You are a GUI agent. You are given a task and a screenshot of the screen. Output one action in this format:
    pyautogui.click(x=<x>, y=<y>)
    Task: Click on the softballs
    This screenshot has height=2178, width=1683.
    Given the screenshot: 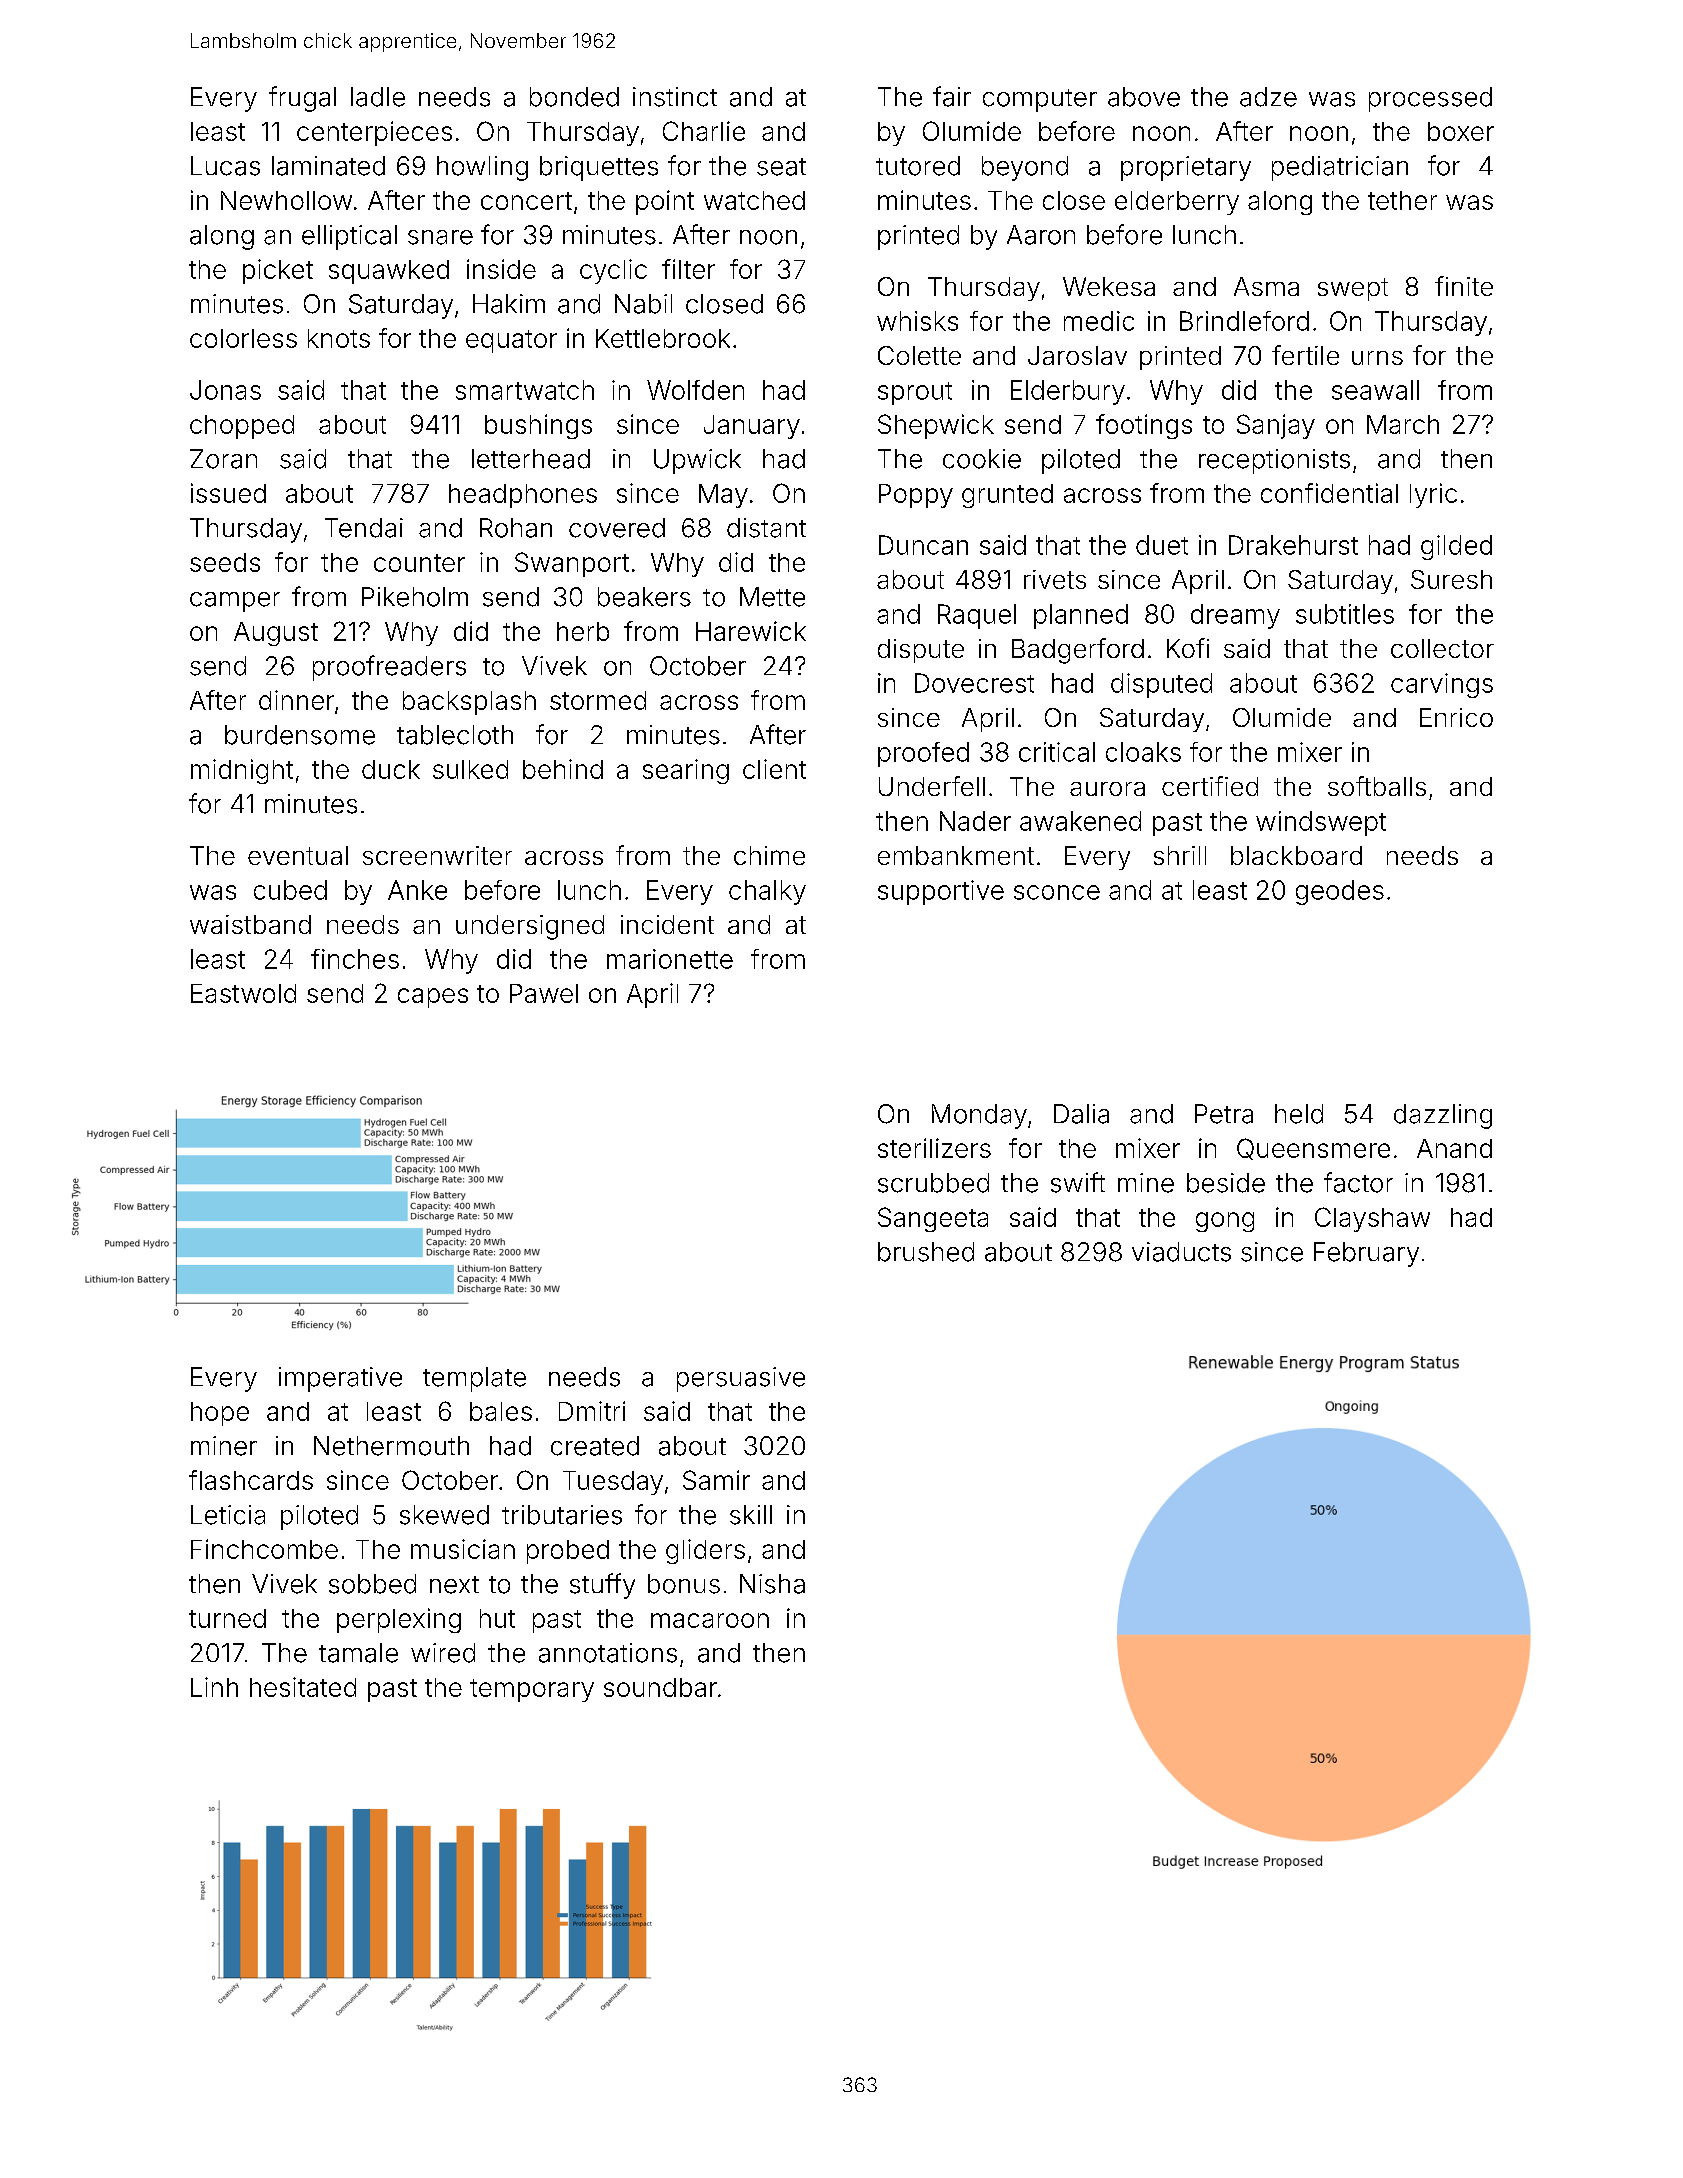 What is the action you would take?
    pyautogui.click(x=1377, y=786)
